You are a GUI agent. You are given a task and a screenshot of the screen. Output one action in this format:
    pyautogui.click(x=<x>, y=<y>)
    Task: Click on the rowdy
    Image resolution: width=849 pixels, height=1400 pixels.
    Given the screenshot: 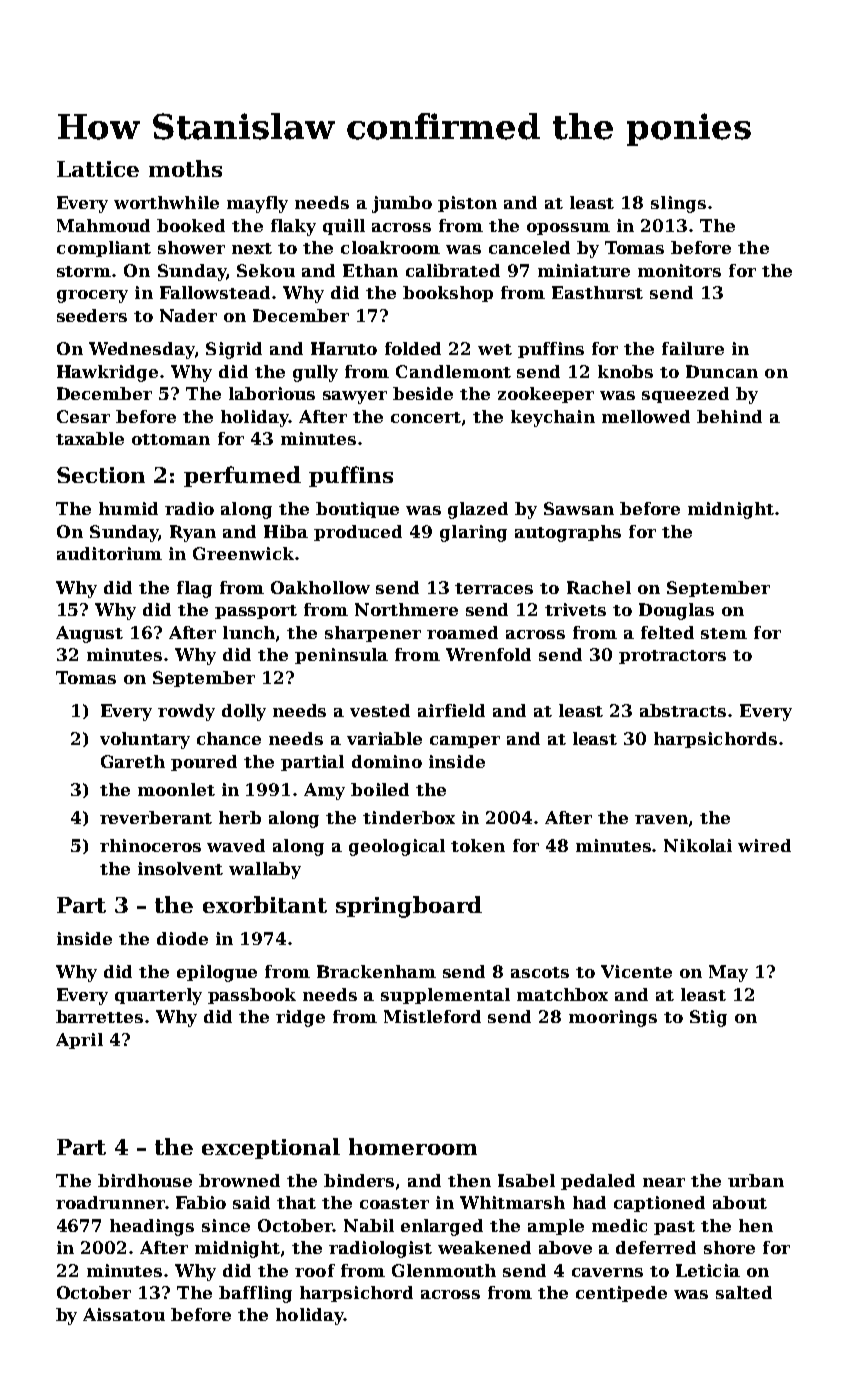 What is the action you would take?
    pyautogui.click(x=186, y=712)
